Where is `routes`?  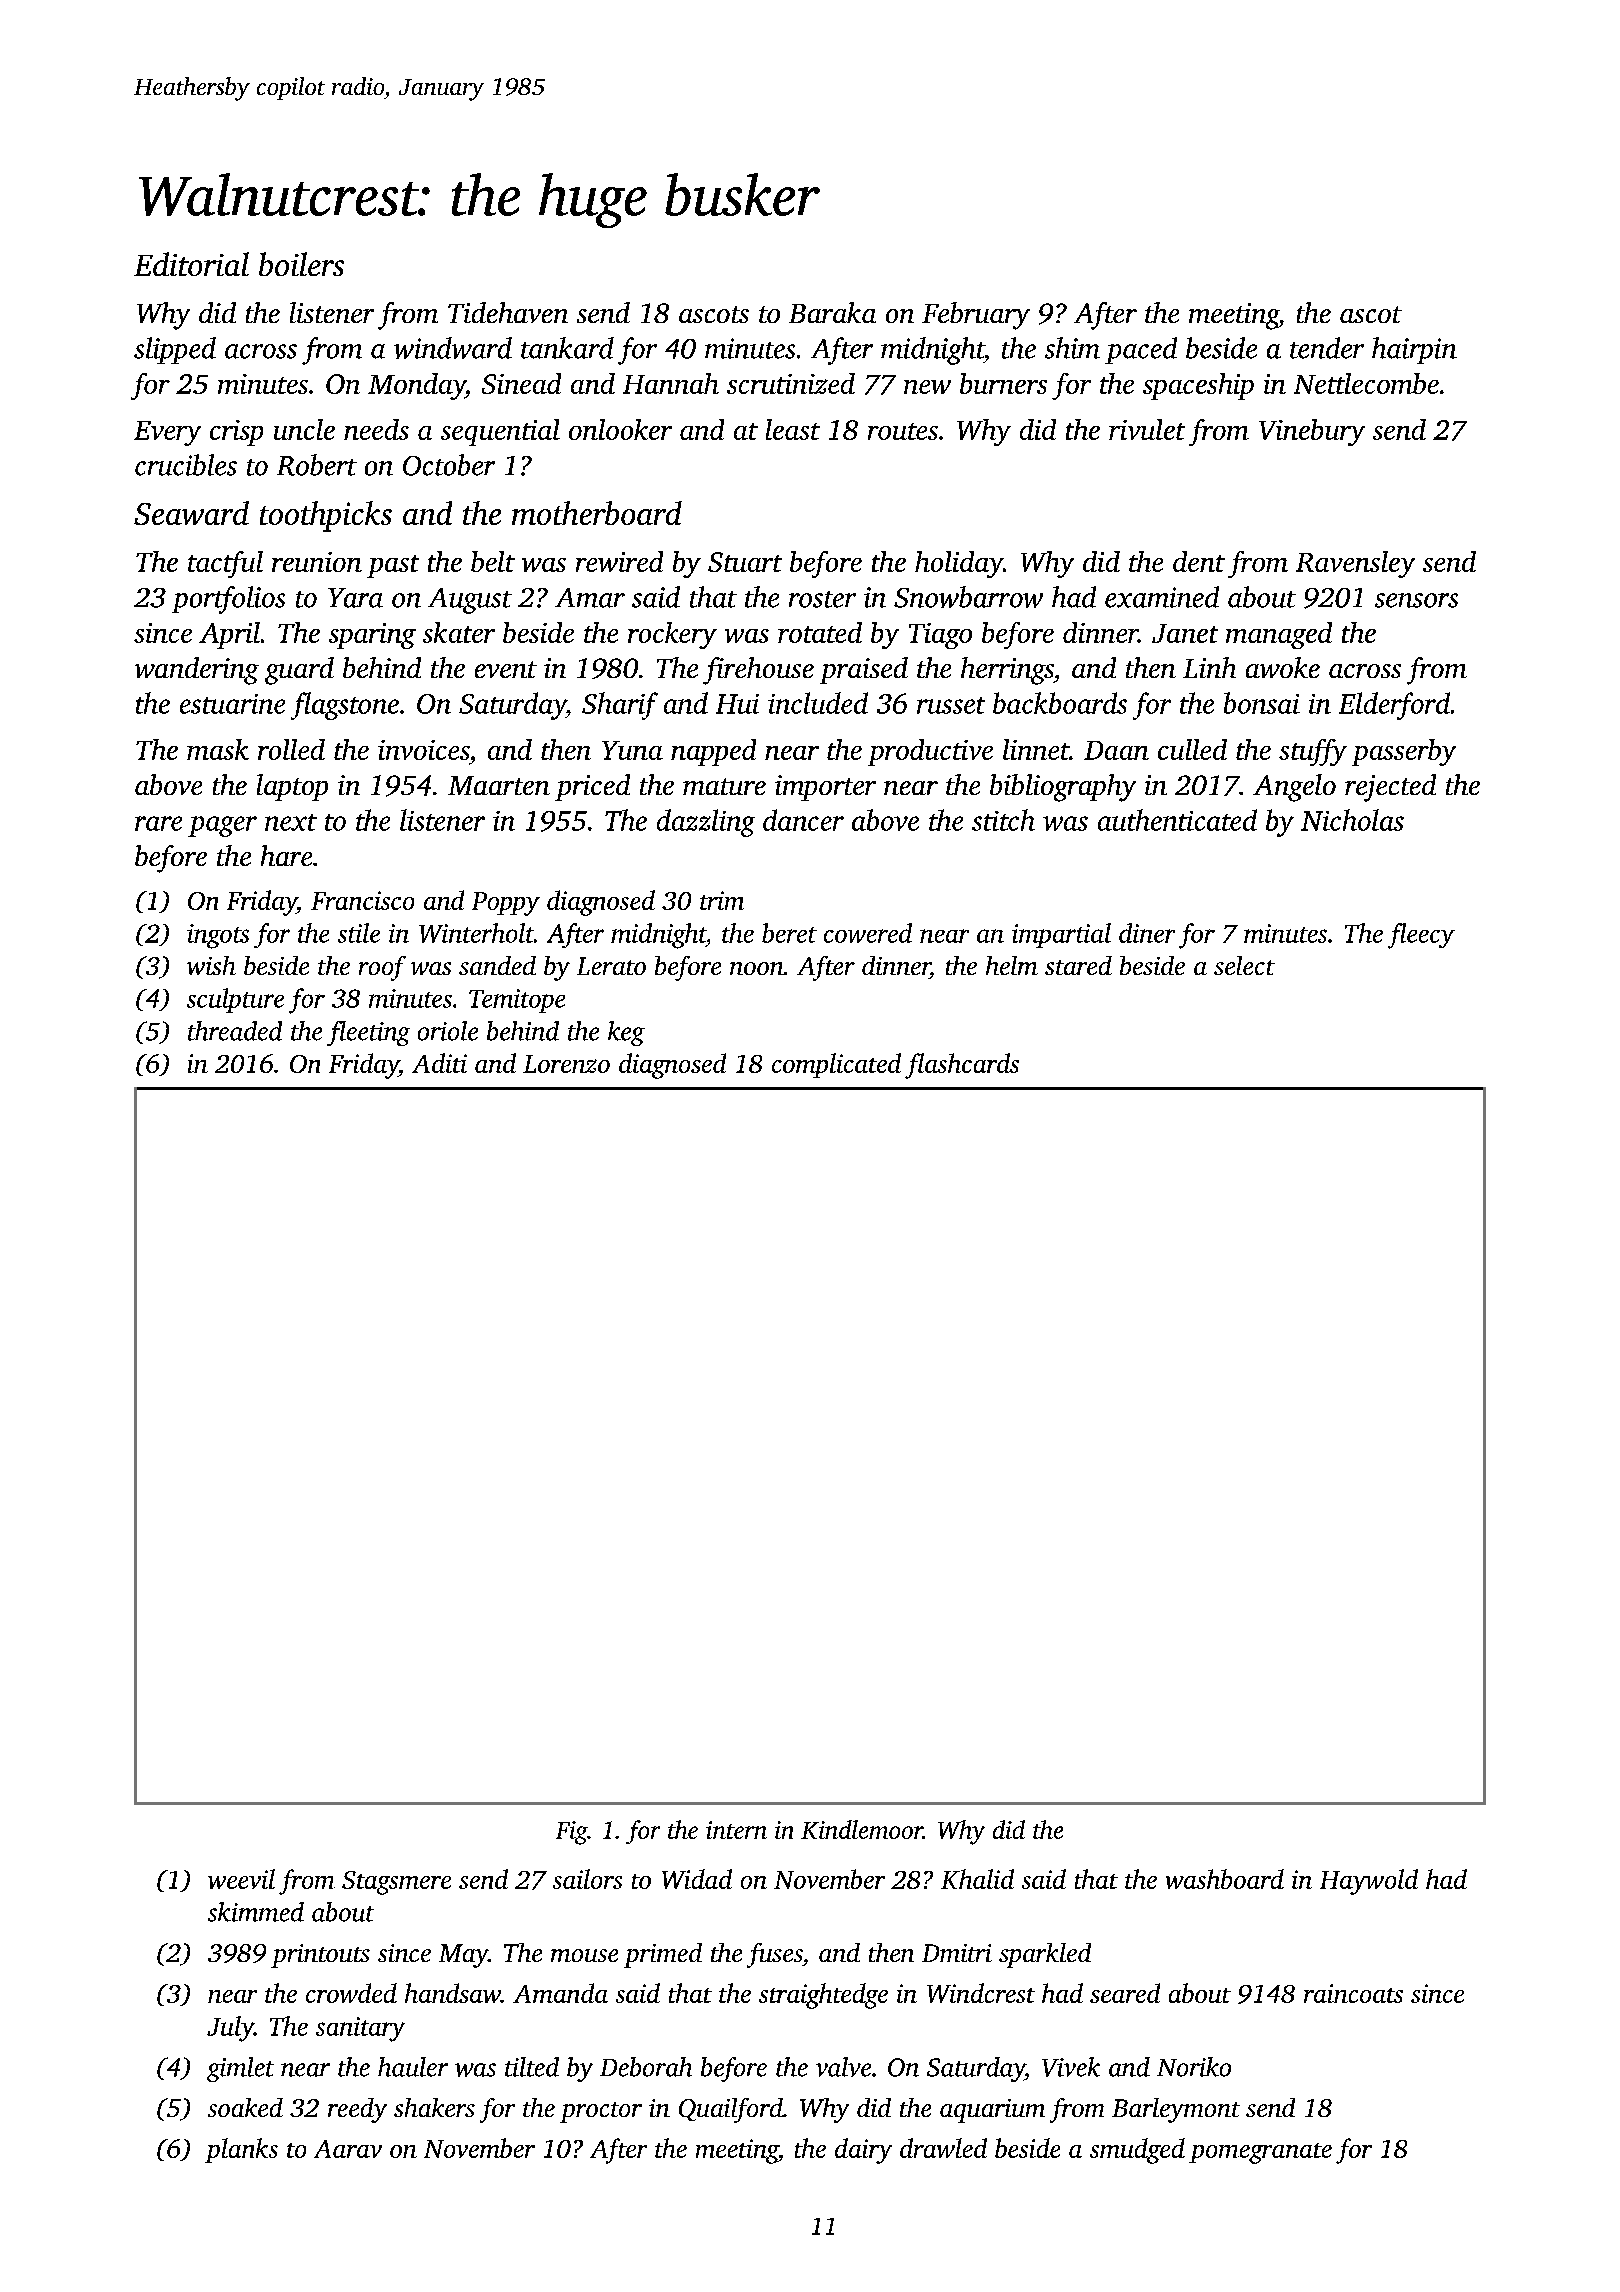 routes is located at coordinates (903, 431).
